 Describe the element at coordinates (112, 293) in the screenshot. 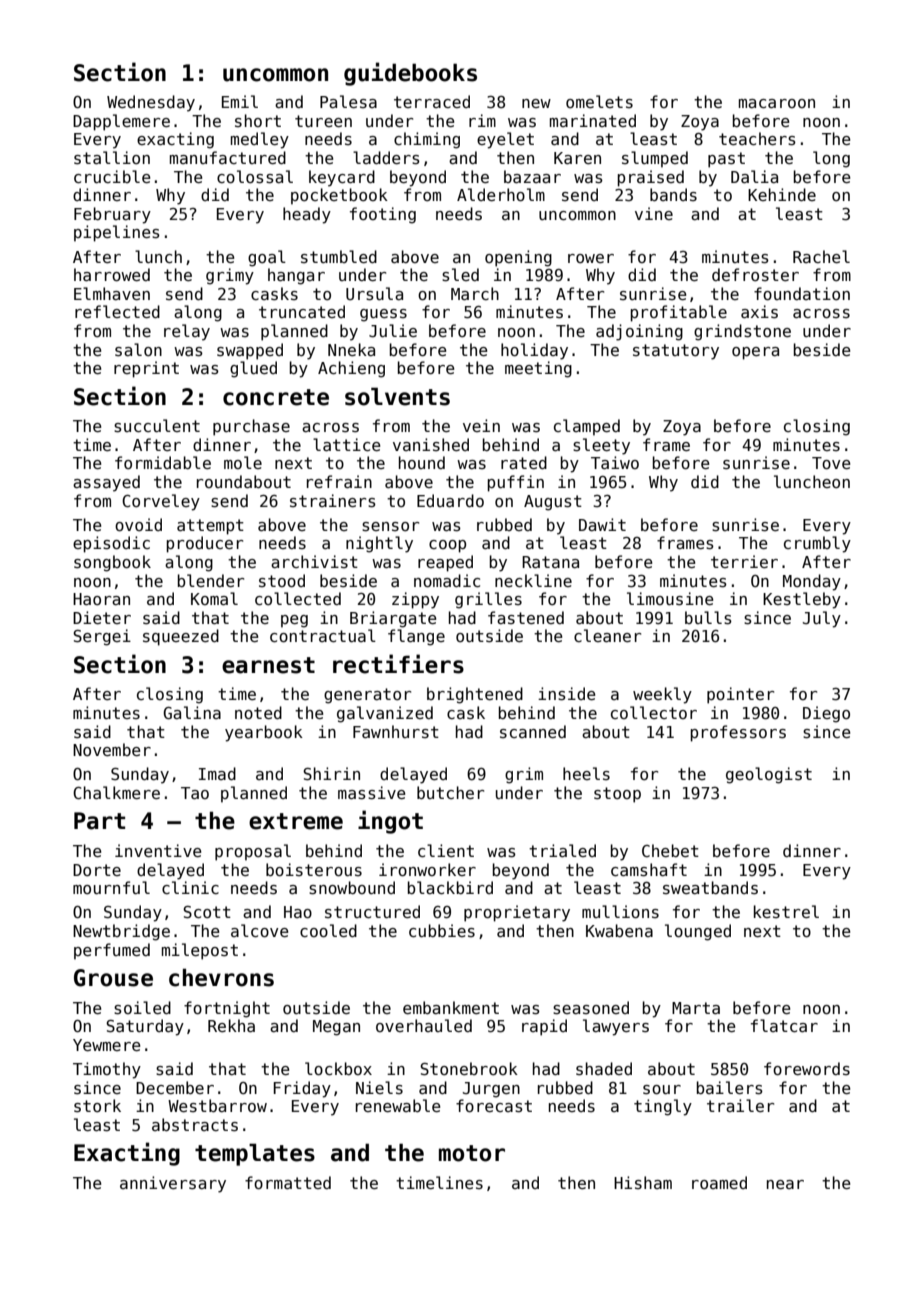

I see `Elmhaven` at that location.
